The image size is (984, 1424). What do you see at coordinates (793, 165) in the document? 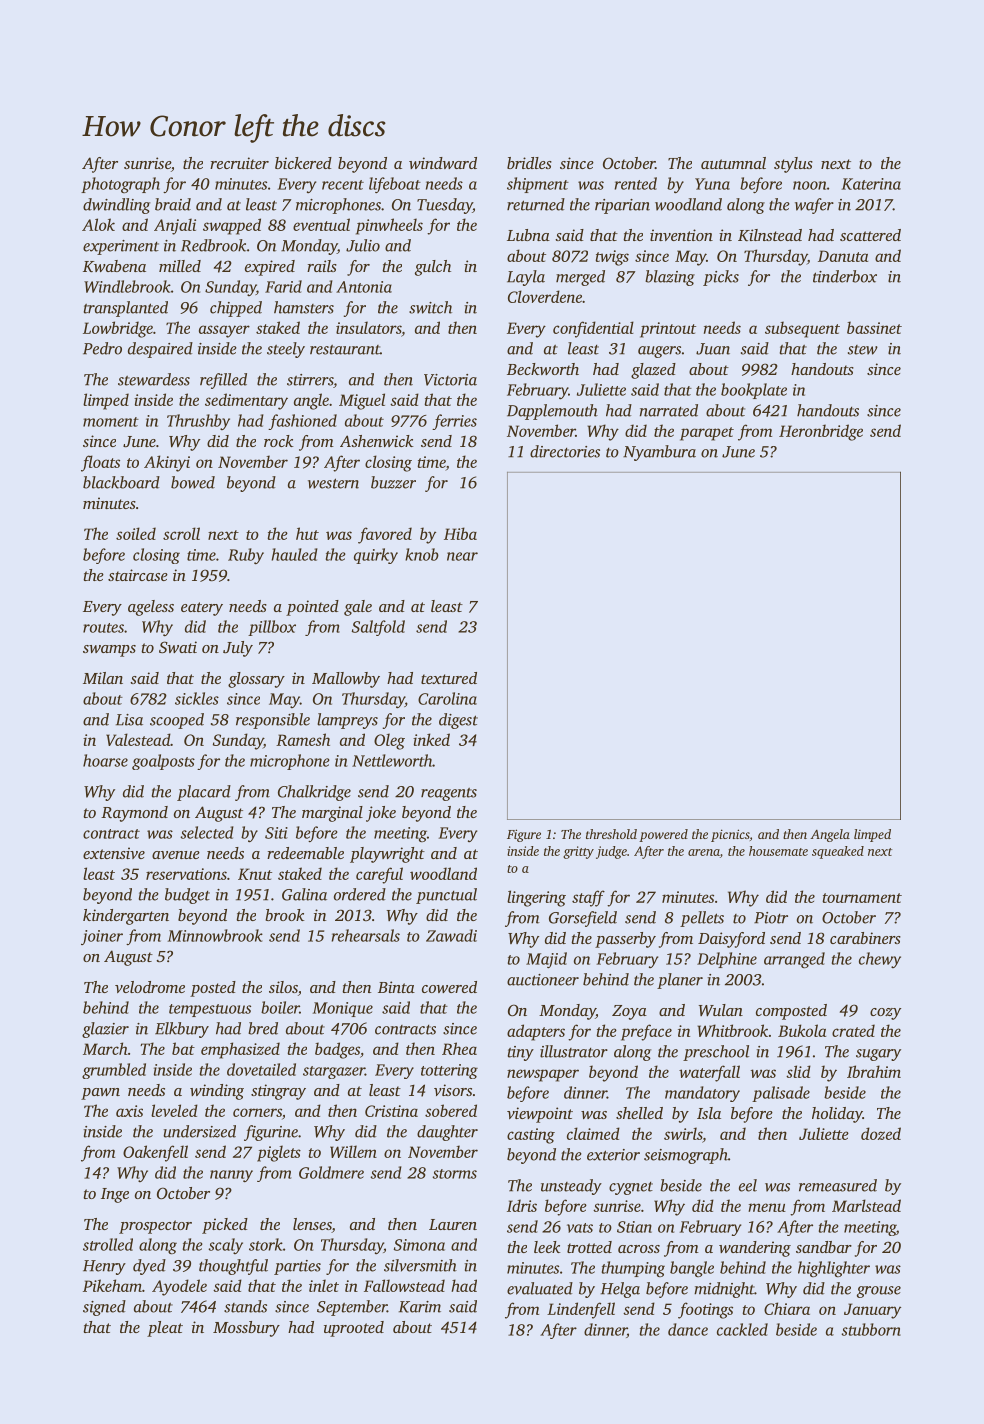
I see `stylus` at bounding box center [793, 165].
